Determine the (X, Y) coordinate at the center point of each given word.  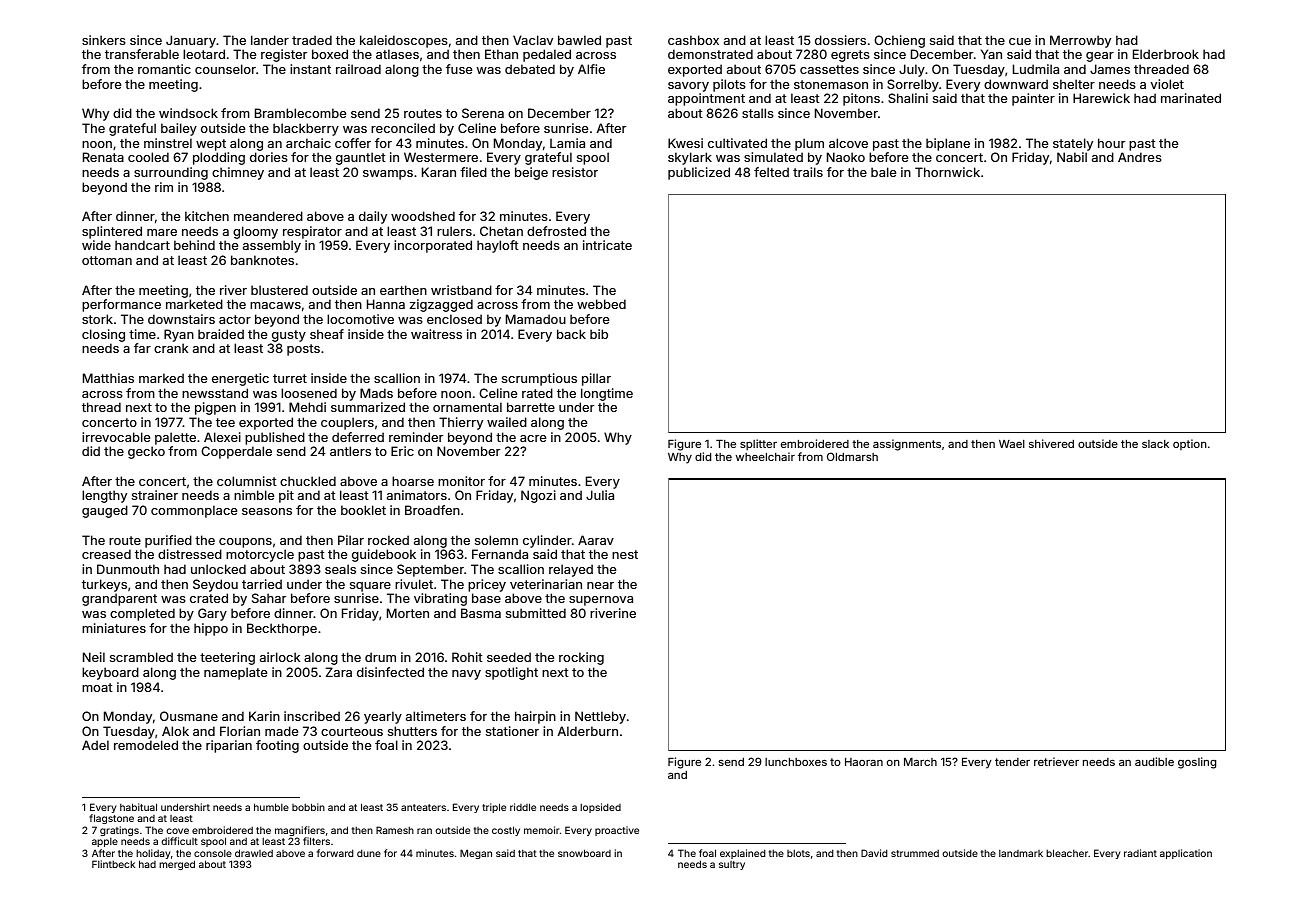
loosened (309, 393)
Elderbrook (1166, 54)
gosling (1197, 763)
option (1190, 444)
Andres (1140, 157)
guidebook (384, 555)
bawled (579, 40)
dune (369, 853)
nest (625, 554)
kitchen (207, 216)
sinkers (104, 40)
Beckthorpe (282, 629)
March (920, 761)
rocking (581, 658)
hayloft (498, 246)
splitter (758, 445)
